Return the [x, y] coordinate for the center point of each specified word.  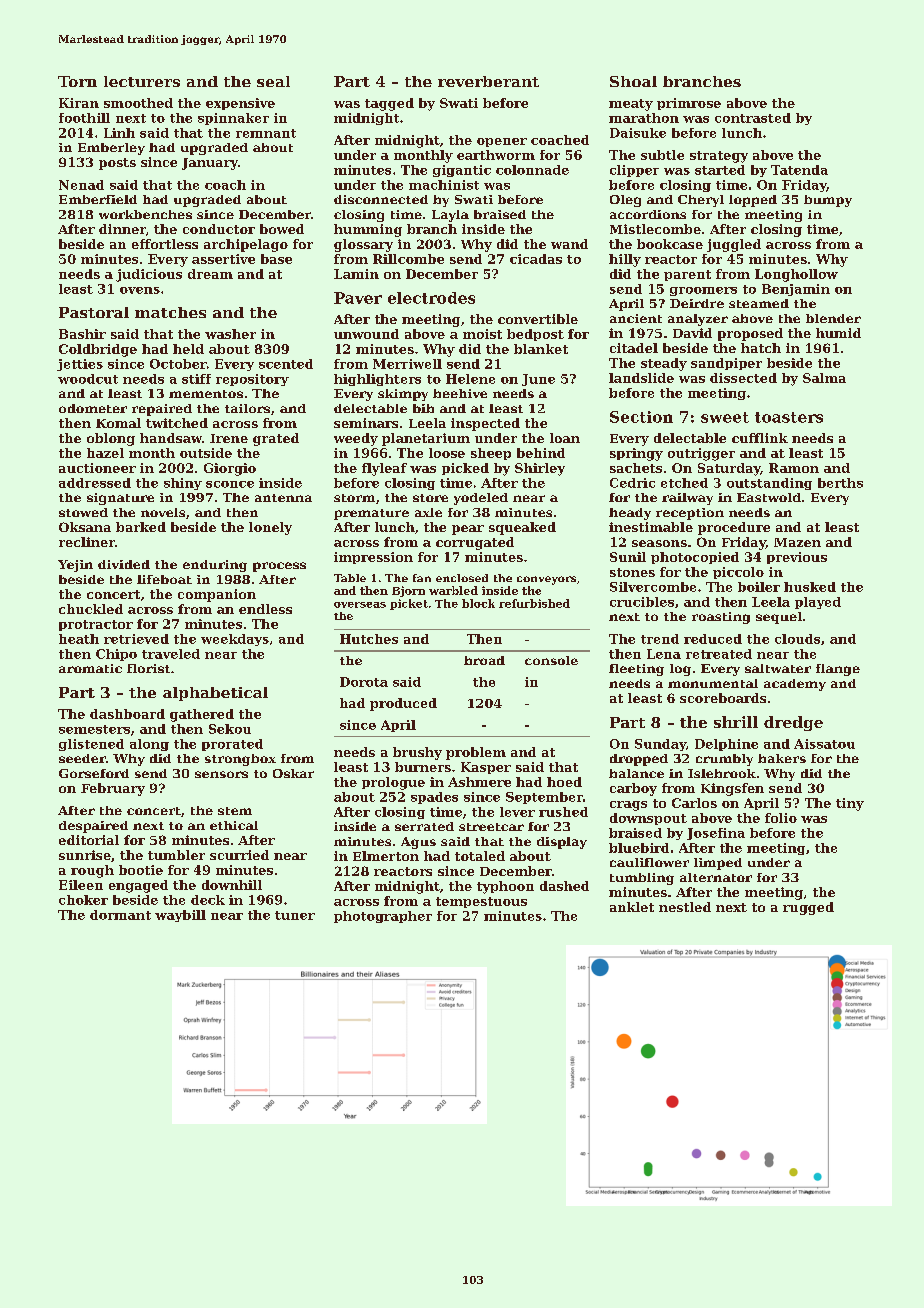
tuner [295, 915]
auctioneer [97, 468]
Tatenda [799, 170]
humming [368, 230]
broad [484, 660]
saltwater [778, 668]
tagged [389, 104]
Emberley [111, 149]
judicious [149, 275]
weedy [356, 439]
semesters [94, 729]
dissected [743, 378]
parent [687, 275]
